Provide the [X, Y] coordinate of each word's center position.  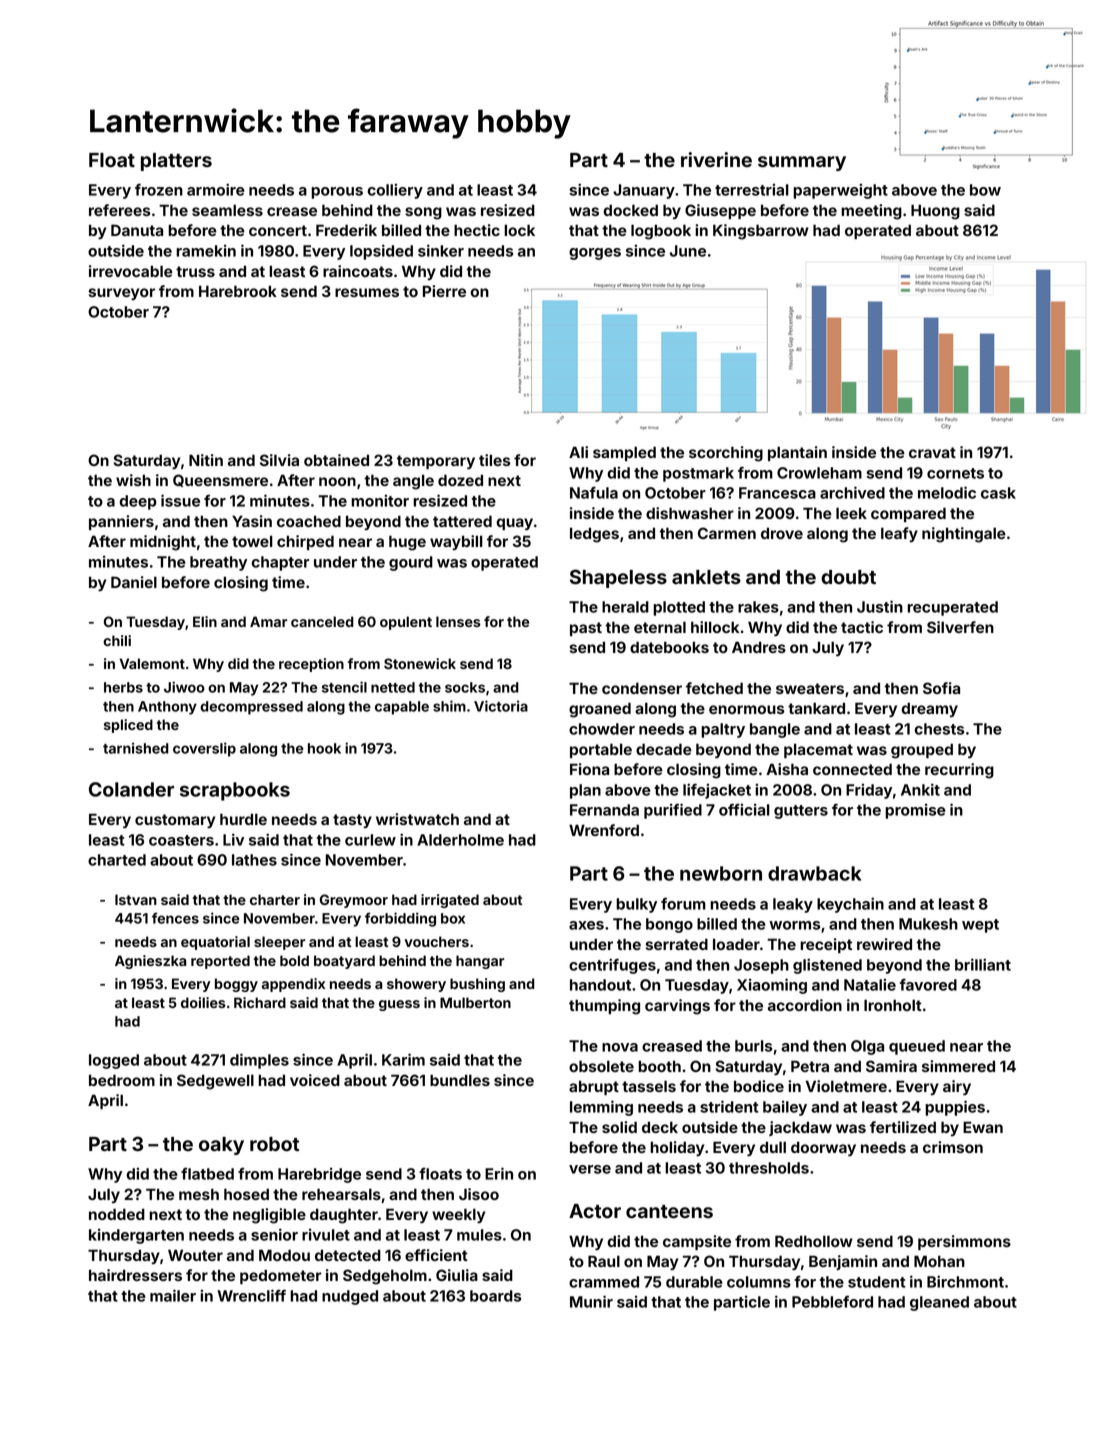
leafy [899, 534]
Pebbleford [832, 1301]
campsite [697, 1242]
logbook [661, 232]
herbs [123, 687]
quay [514, 524]
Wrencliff [251, 1295]
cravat [932, 452]
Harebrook [238, 291]
